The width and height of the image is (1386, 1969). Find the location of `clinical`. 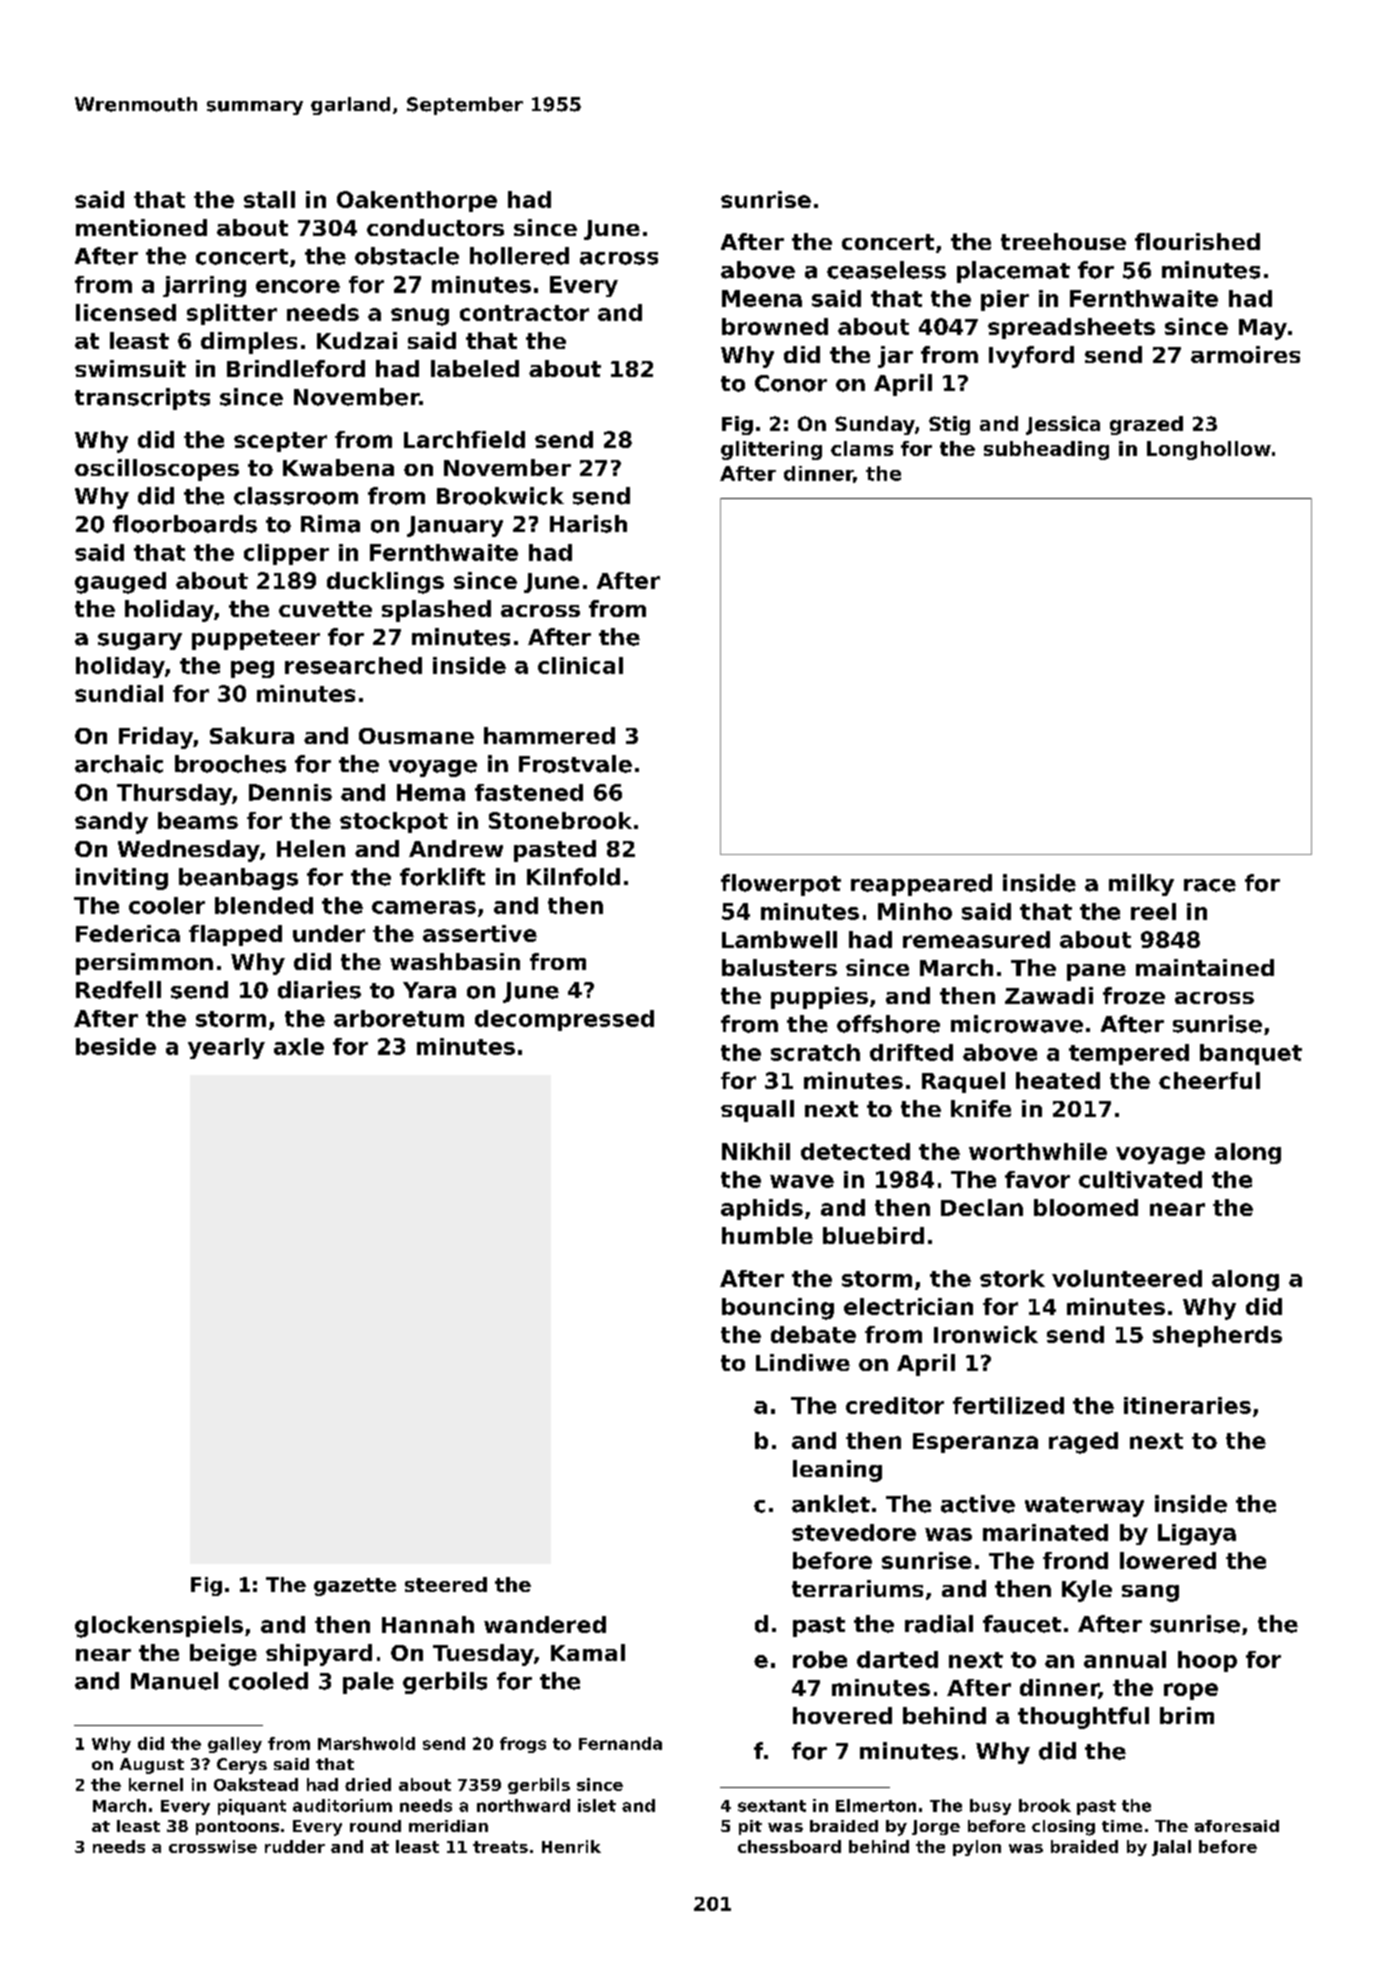

clinical is located at coordinates (580, 665).
